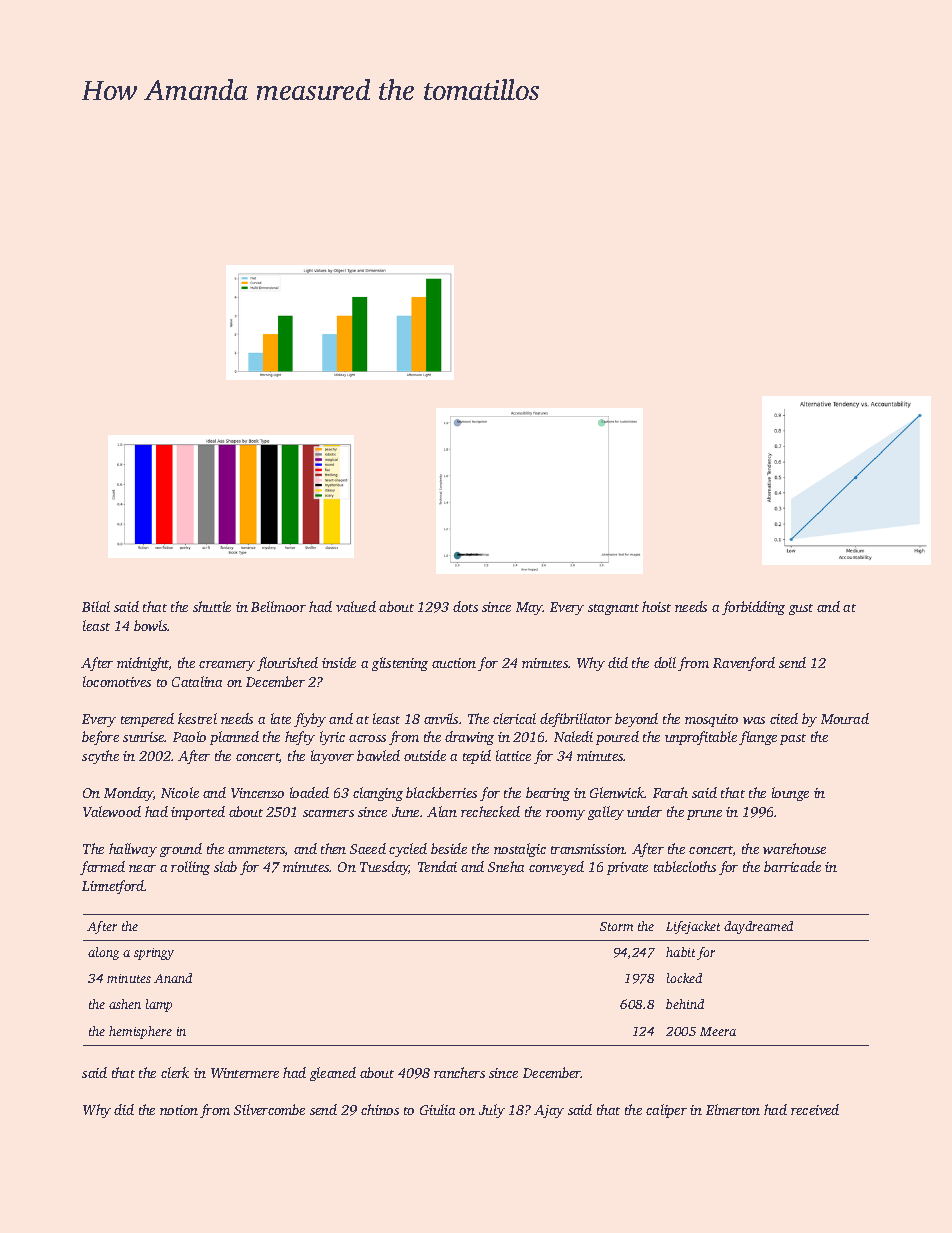 The image size is (952, 1233). What do you see at coordinates (465, 606) in the screenshot?
I see `dots` at bounding box center [465, 606].
